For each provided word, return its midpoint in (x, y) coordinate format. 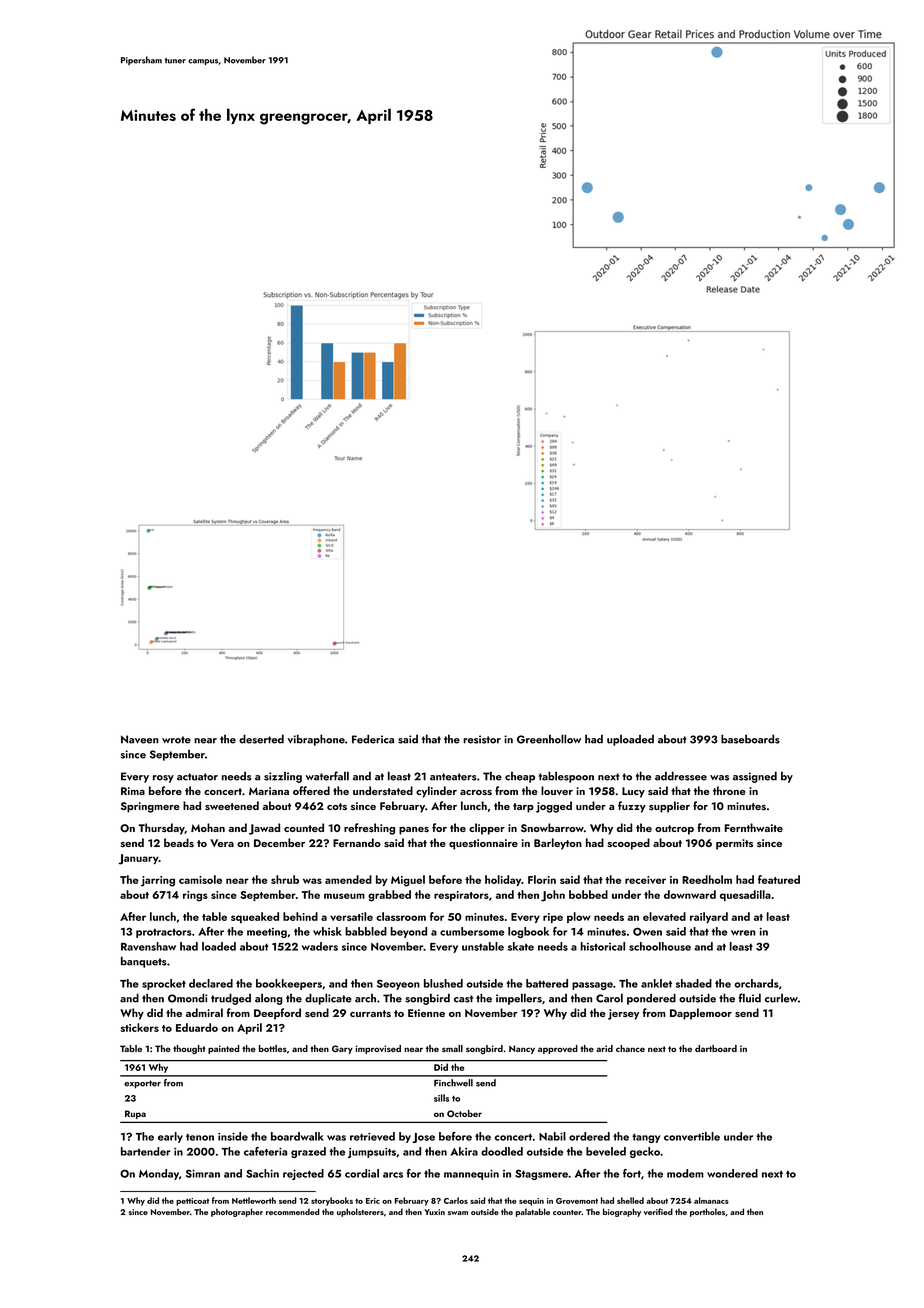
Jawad (264, 829)
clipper (487, 829)
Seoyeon (398, 984)
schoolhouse (660, 946)
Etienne (426, 1013)
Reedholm (707, 879)
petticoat (192, 1202)
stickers (139, 1027)
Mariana (269, 791)
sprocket (164, 984)
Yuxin (434, 1212)
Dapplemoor (701, 1014)
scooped (629, 844)
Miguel (408, 881)
